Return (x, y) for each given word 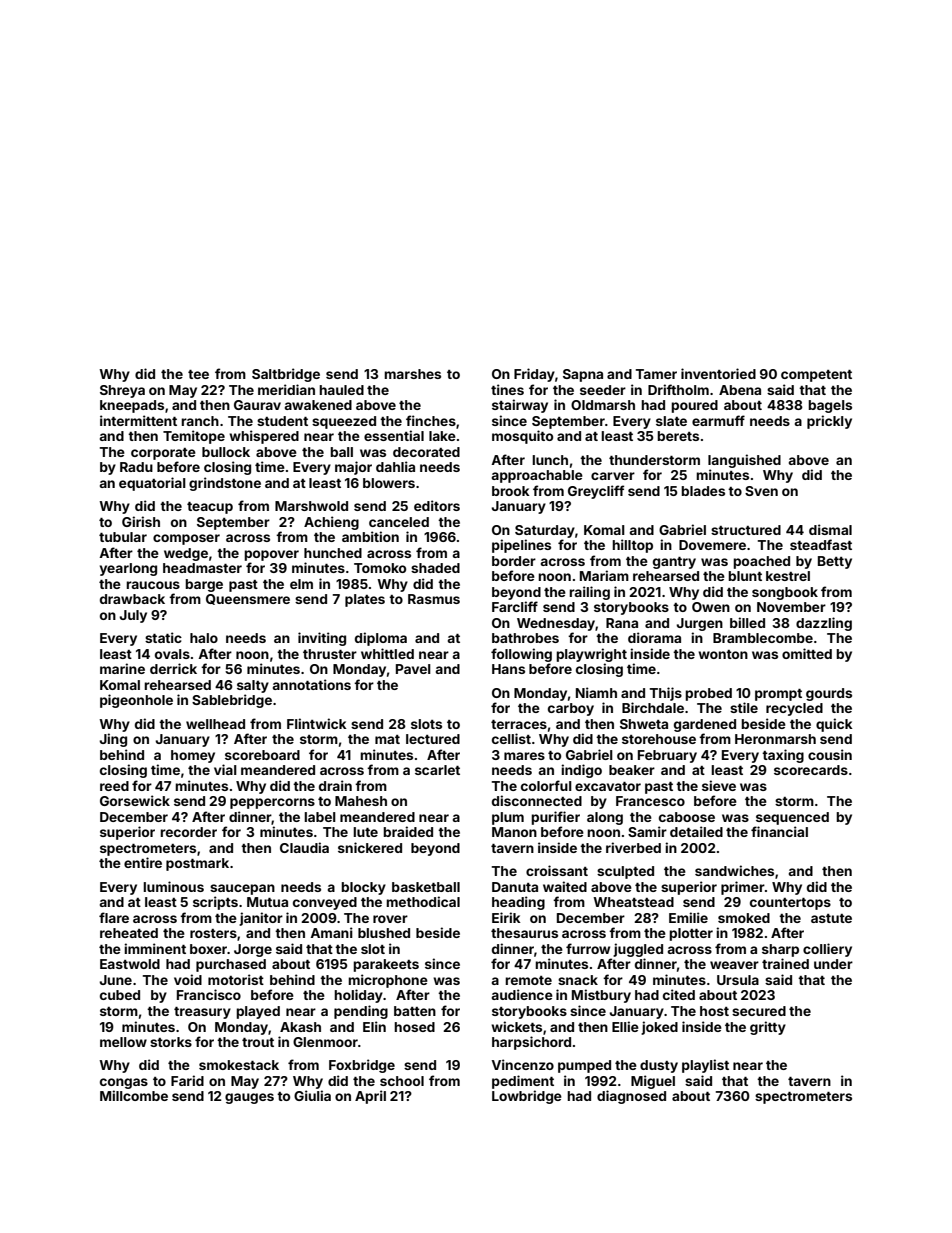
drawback (132, 599)
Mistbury (601, 996)
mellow (123, 1042)
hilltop (632, 546)
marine (122, 668)
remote (528, 980)
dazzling (824, 624)
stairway (520, 406)
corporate (163, 454)
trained (785, 963)
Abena (740, 390)
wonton (723, 654)
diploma (381, 639)
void (188, 979)
